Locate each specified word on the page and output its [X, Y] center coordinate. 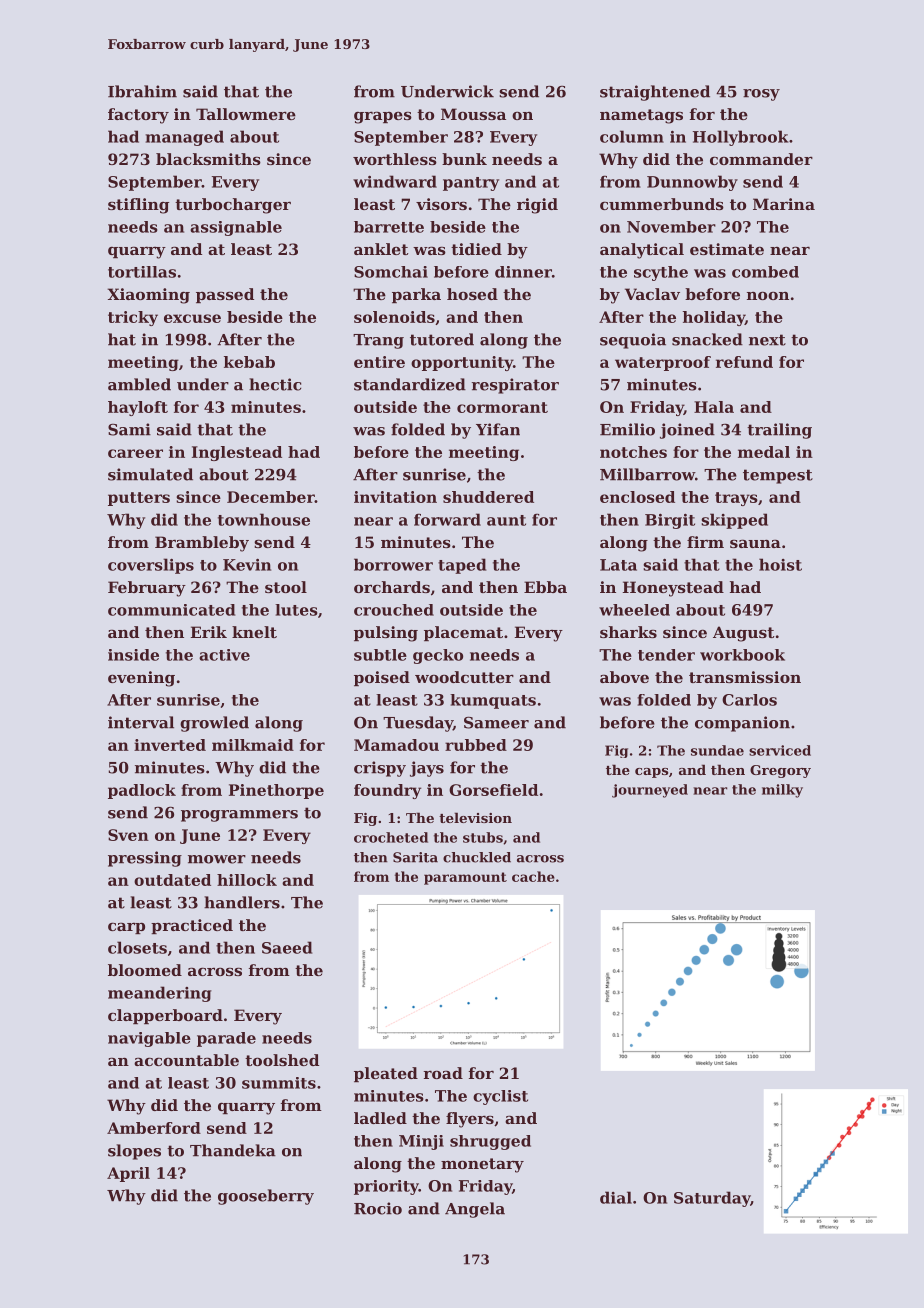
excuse [192, 318]
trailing [779, 431]
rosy [761, 95]
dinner [523, 272]
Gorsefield [493, 790]
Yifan [498, 429]
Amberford [154, 1128]
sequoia [633, 341]
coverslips [151, 566]
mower [217, 859]
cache [533, 876]
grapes [383, 117]
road [443, 1073]
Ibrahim [142, 91]
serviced [780, 750]
